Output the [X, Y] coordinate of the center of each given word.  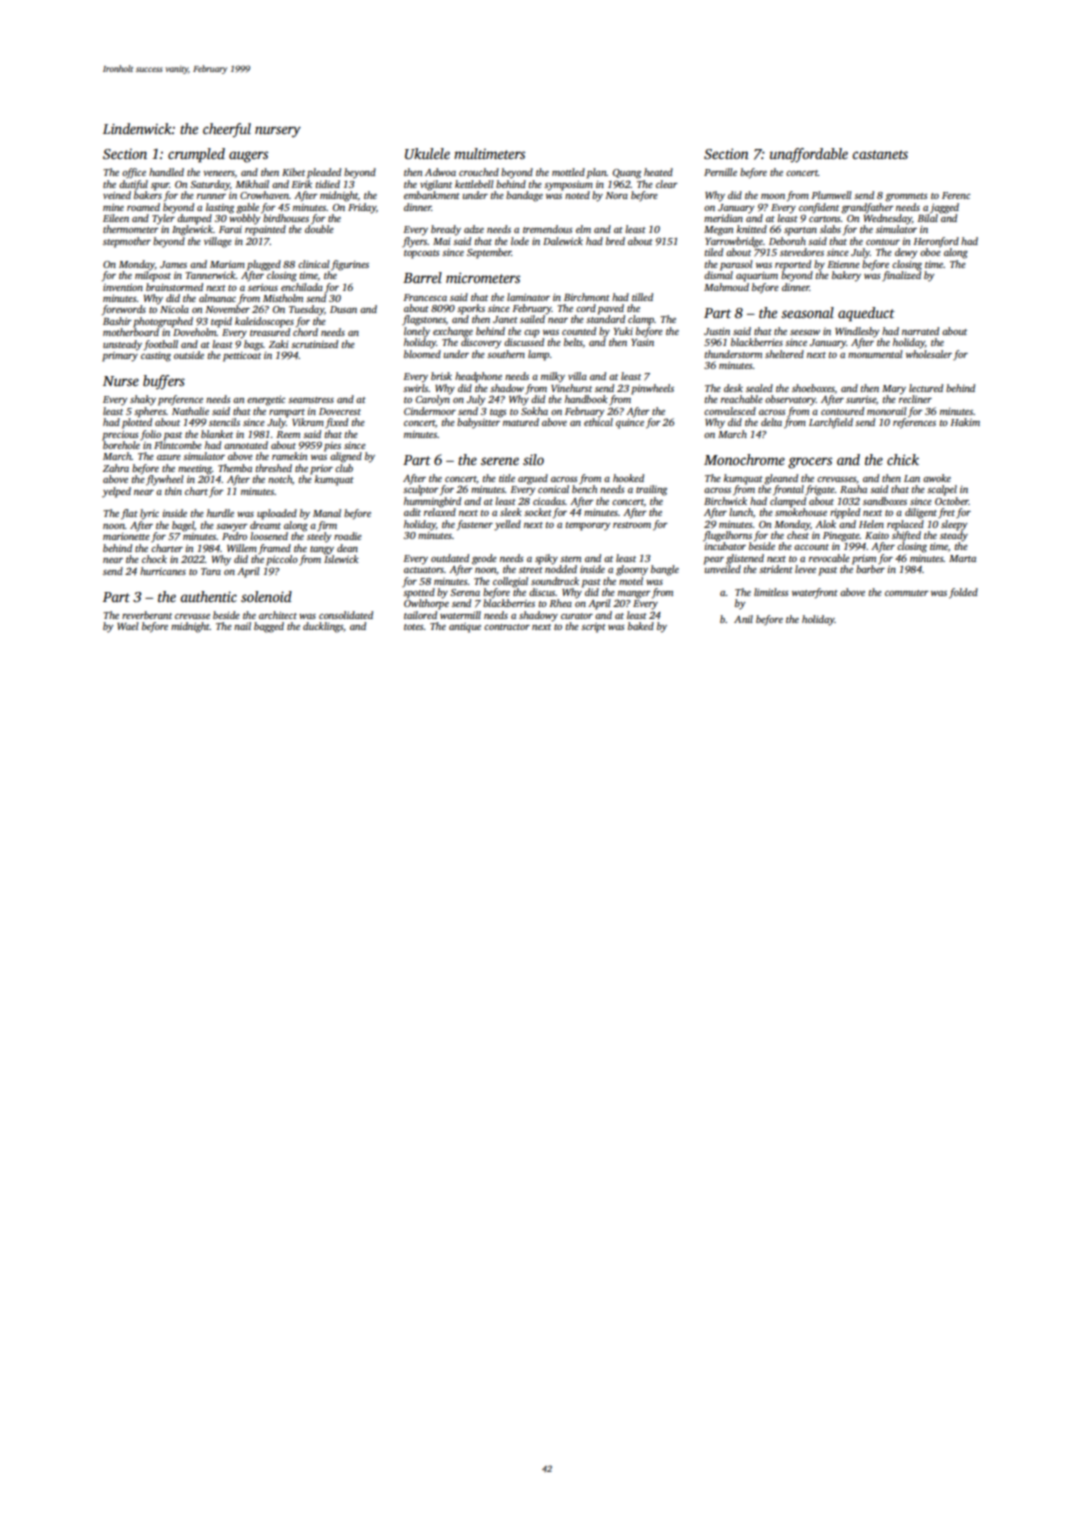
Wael [128, 626]
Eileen [116, 218]
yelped [116, 492]
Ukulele [427, 153]
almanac [217, 298]
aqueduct [866, 314]
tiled [714, 252]
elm [583, 229]
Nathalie [190, 411]
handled [166, 172]
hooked [628, 478]
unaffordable [809, 155]
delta [771, 422]
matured [521, 422]
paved [611, 309]
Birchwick [725, 501]
